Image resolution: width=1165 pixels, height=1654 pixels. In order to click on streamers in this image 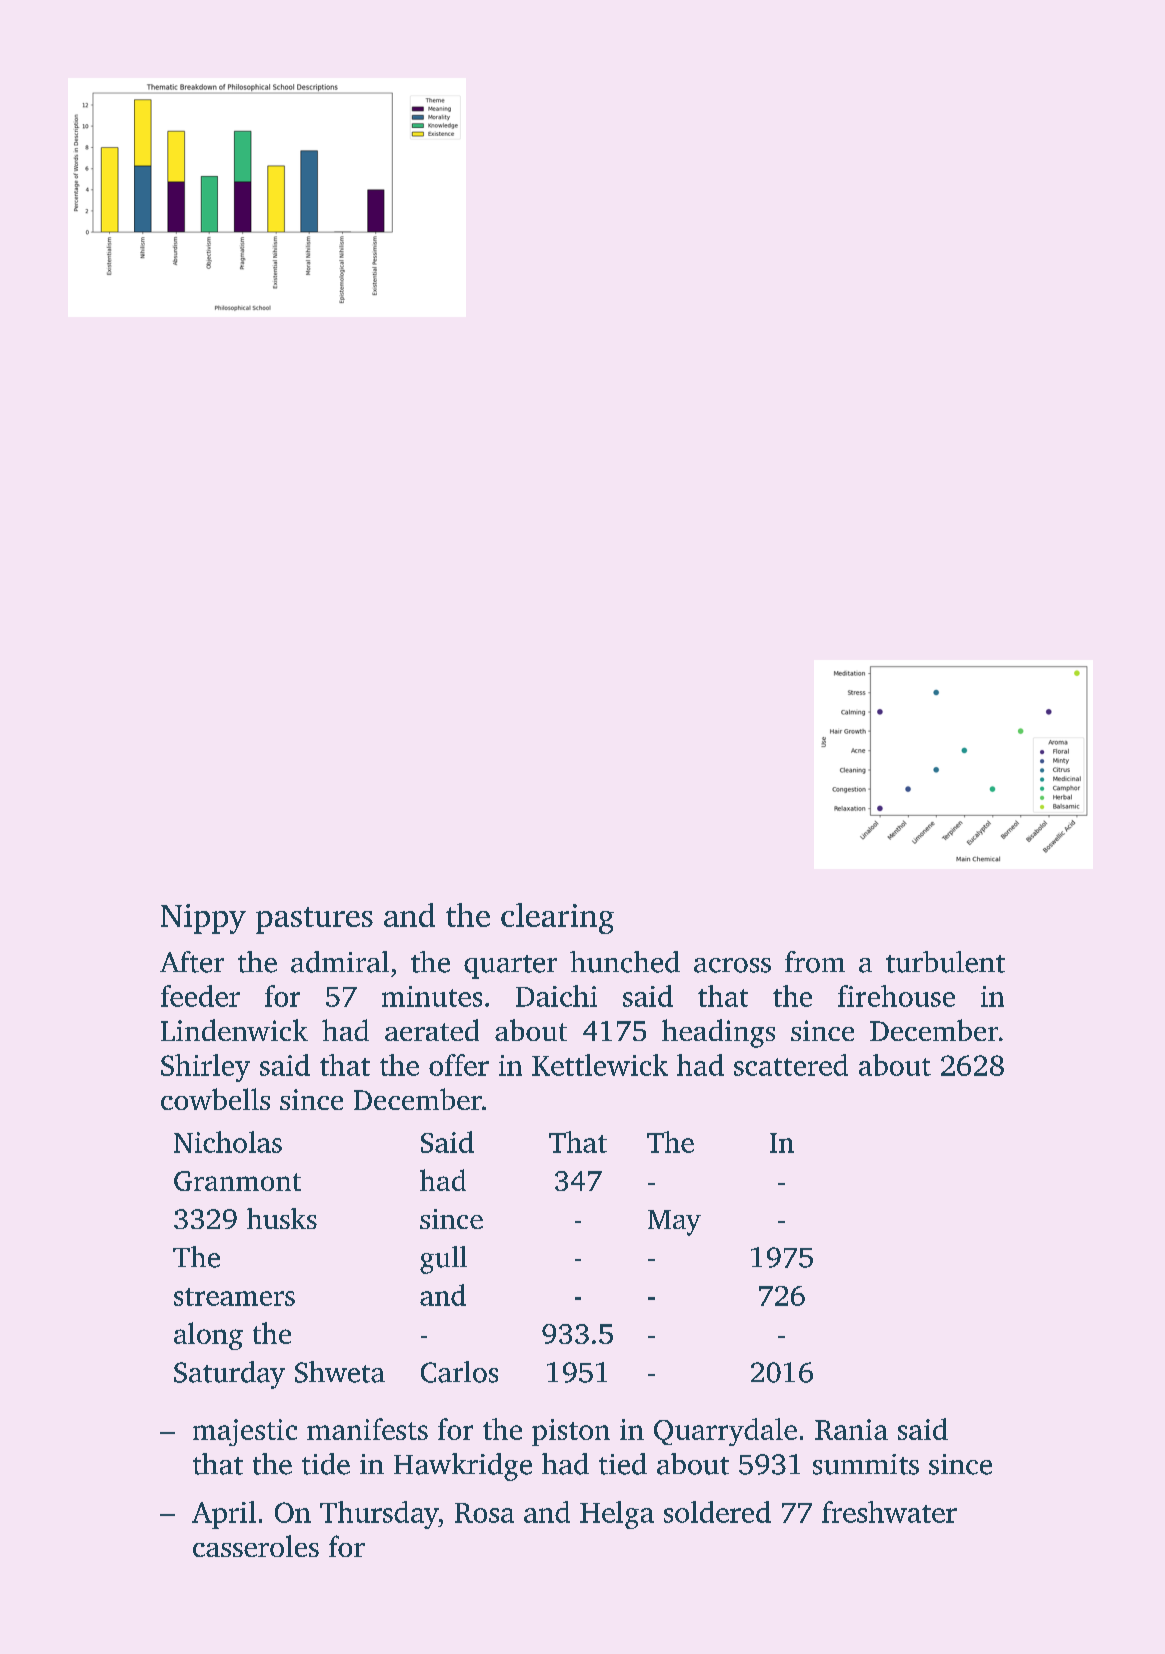, I will do `click(234, 1297)`.
